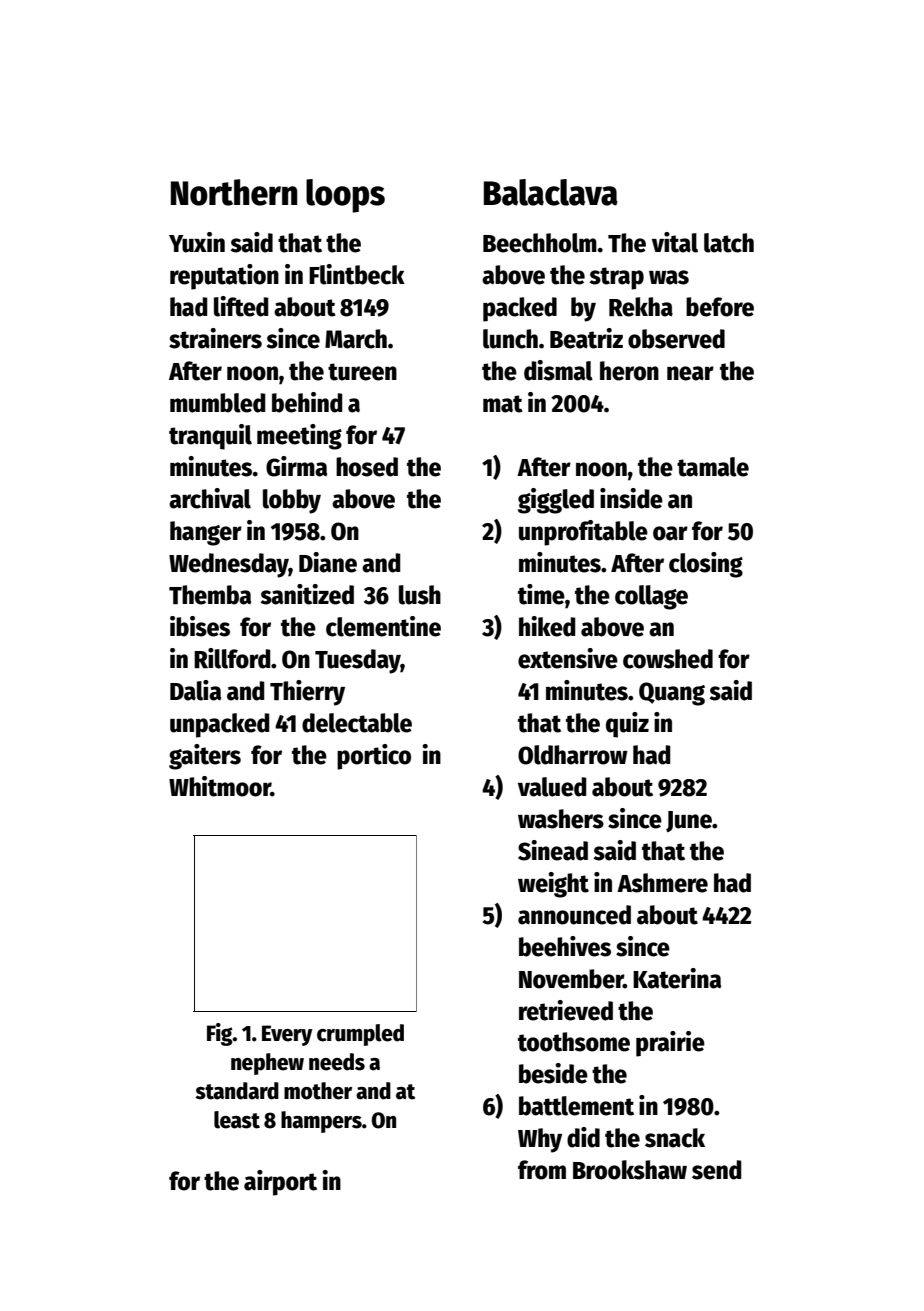  What do you see at coordinates (553, 885) in the screenshot?
I see `weight` at bounding box center [553, 885].
